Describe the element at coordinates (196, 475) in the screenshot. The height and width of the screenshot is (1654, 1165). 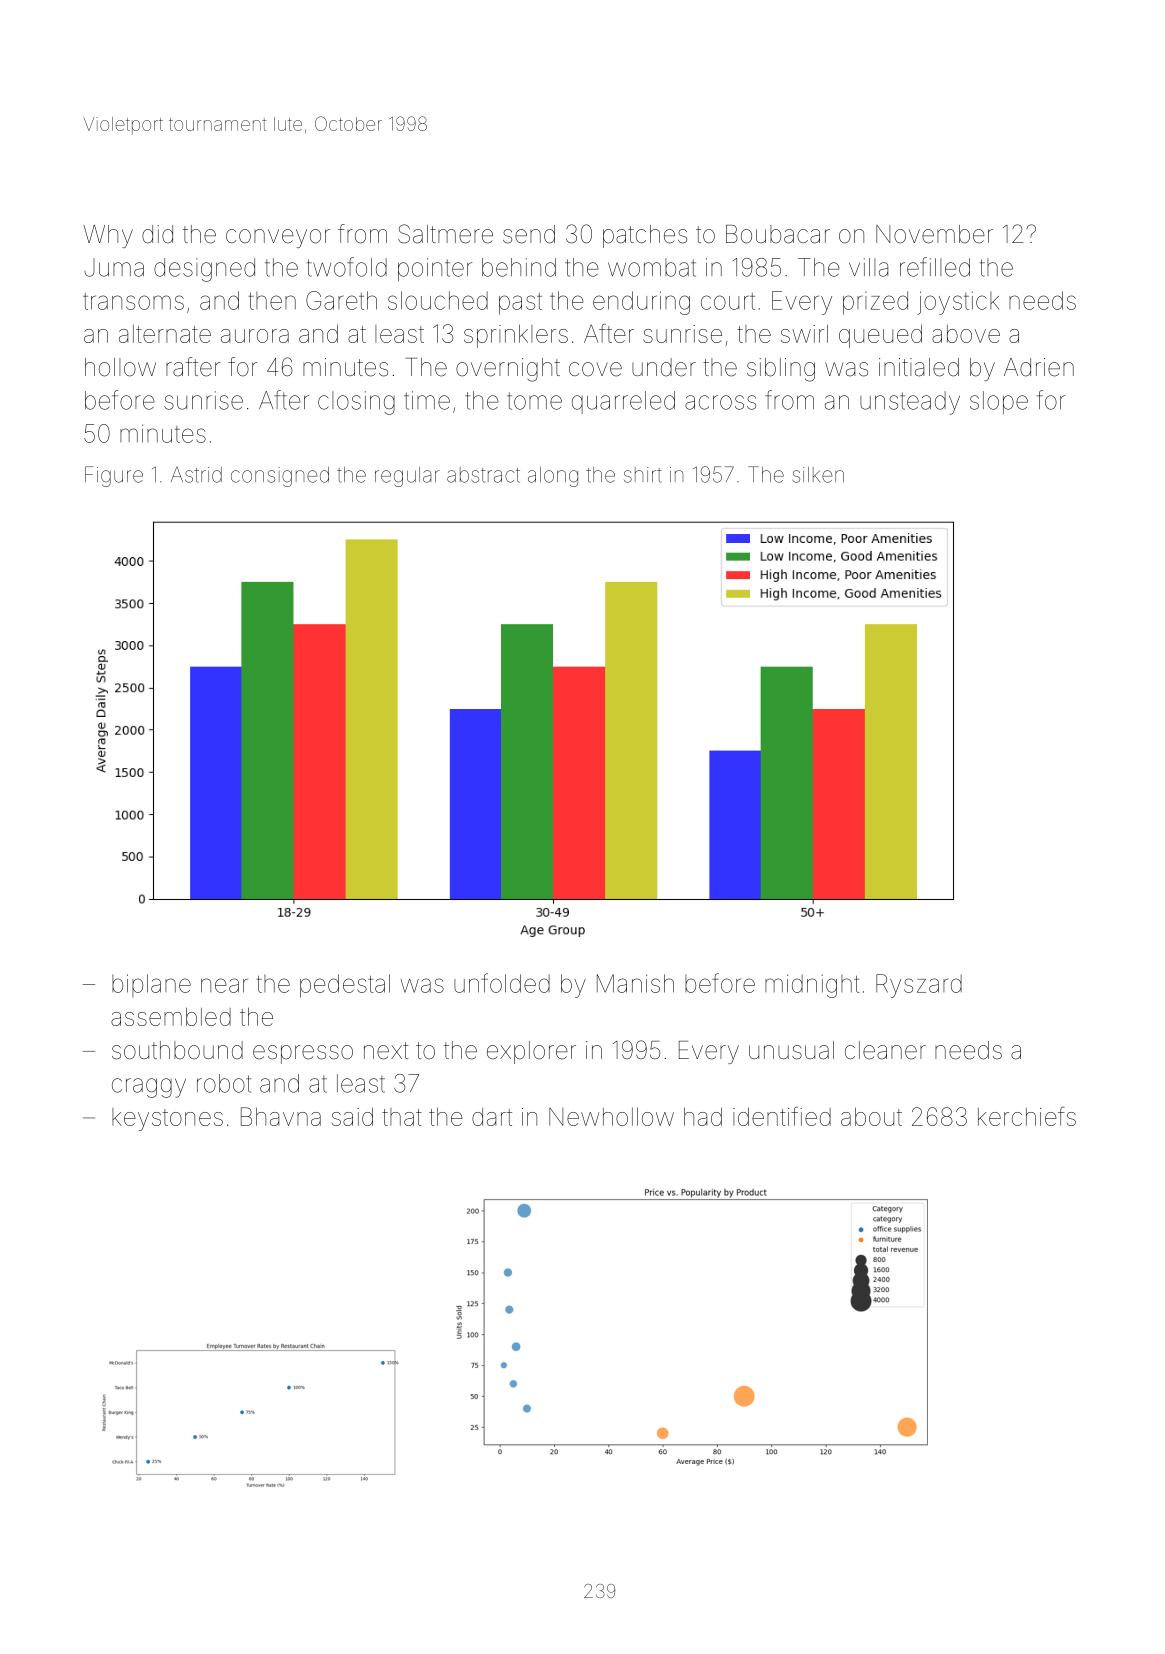
I see `Astrid` at that location.
